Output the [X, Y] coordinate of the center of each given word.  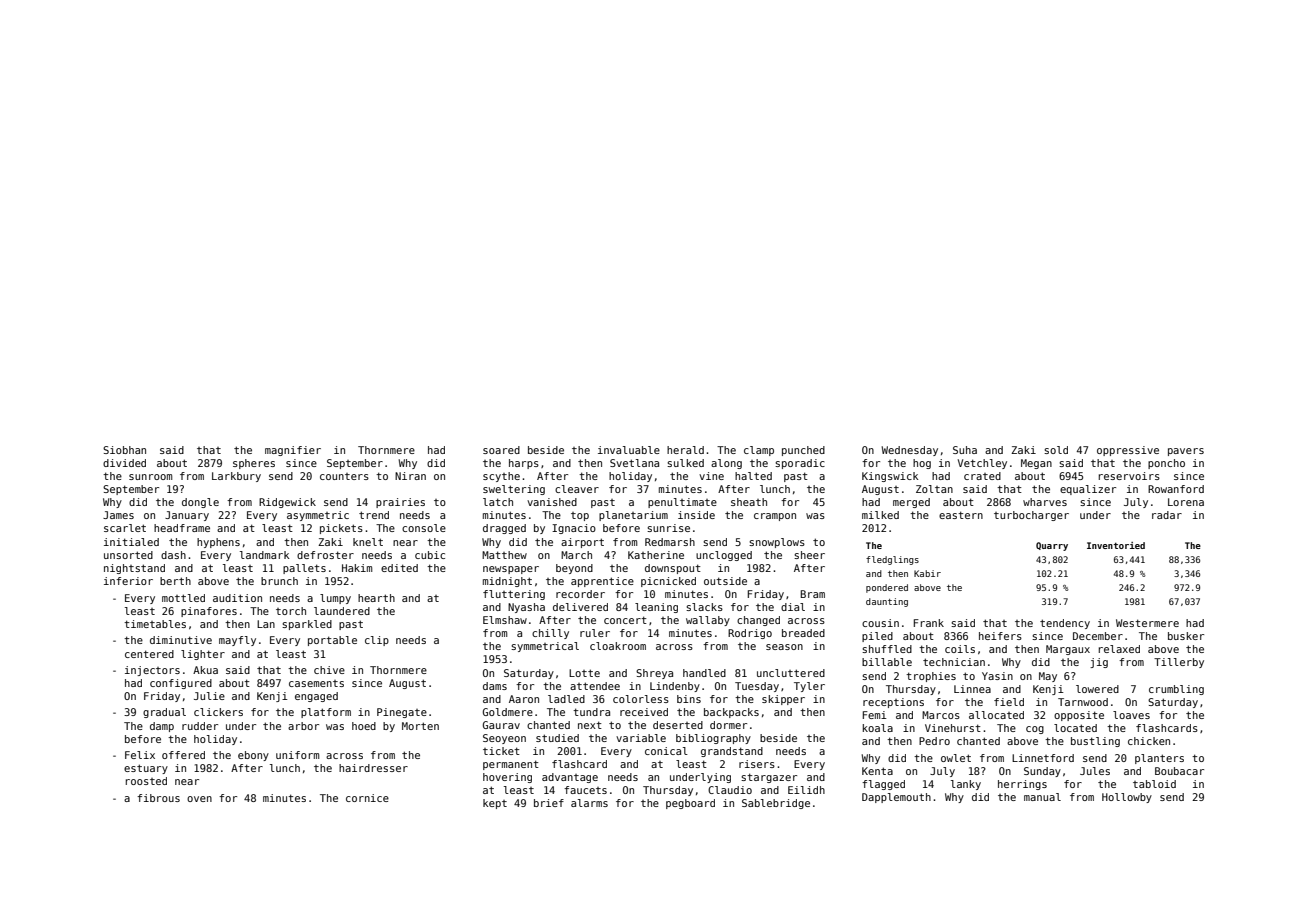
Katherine [656, 555]
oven [199, 799]
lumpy [335, 599]
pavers [1186, 452]
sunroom [150, 477]
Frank [929, 623]
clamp [759, 451]
